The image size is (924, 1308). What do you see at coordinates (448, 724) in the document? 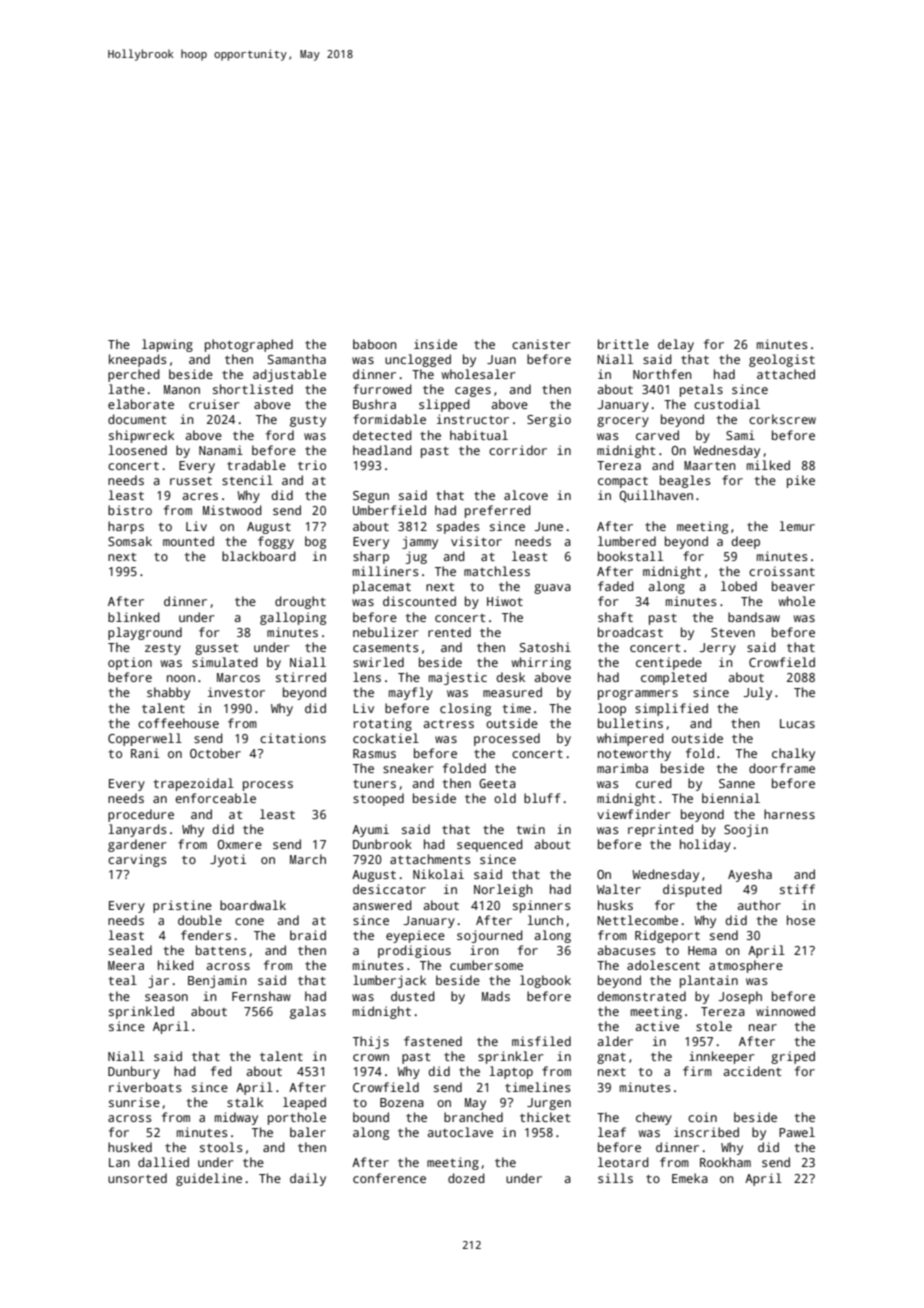
I see `actress` at bounding box center [448, 724].
